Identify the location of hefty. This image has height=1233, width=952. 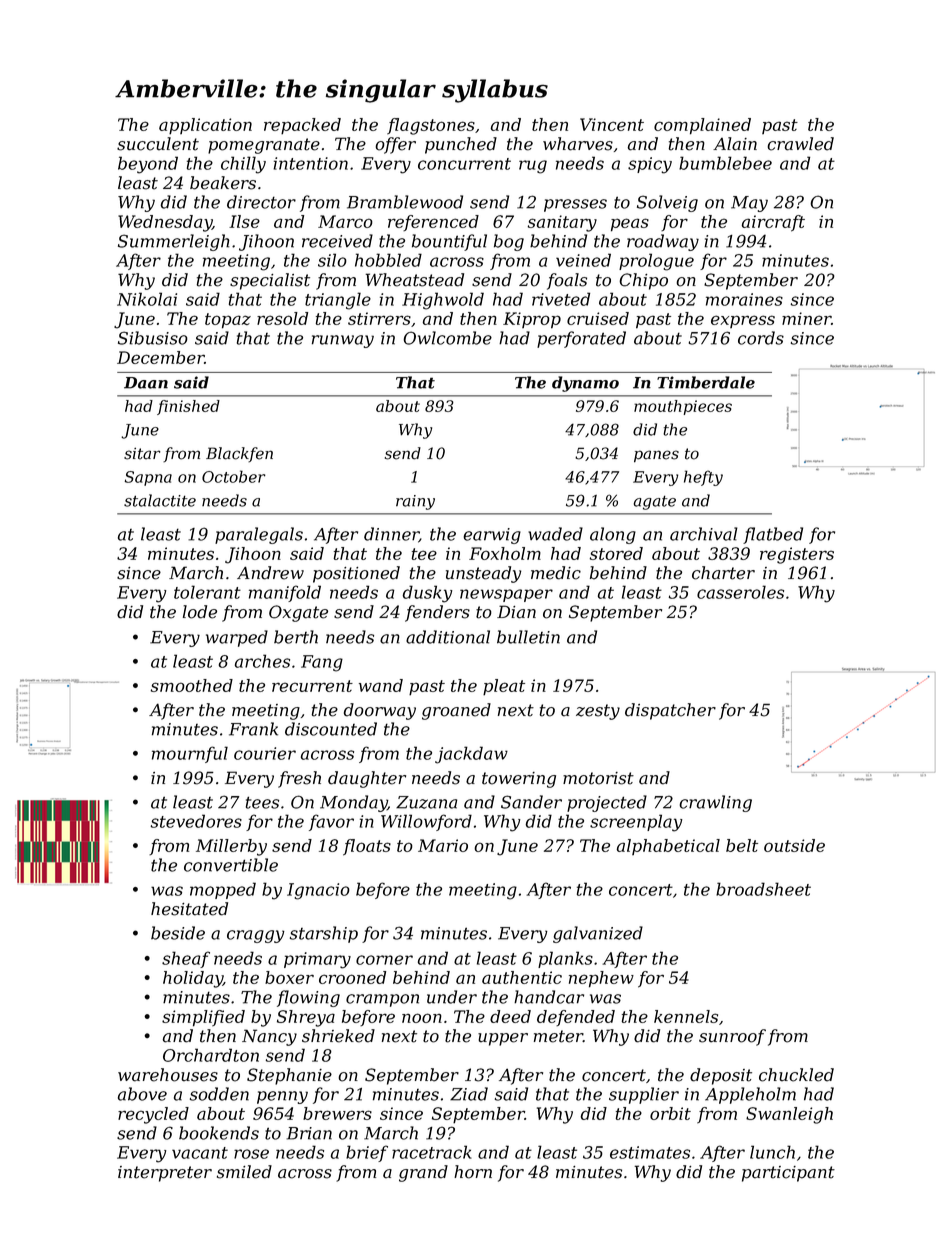
(703, 478).
